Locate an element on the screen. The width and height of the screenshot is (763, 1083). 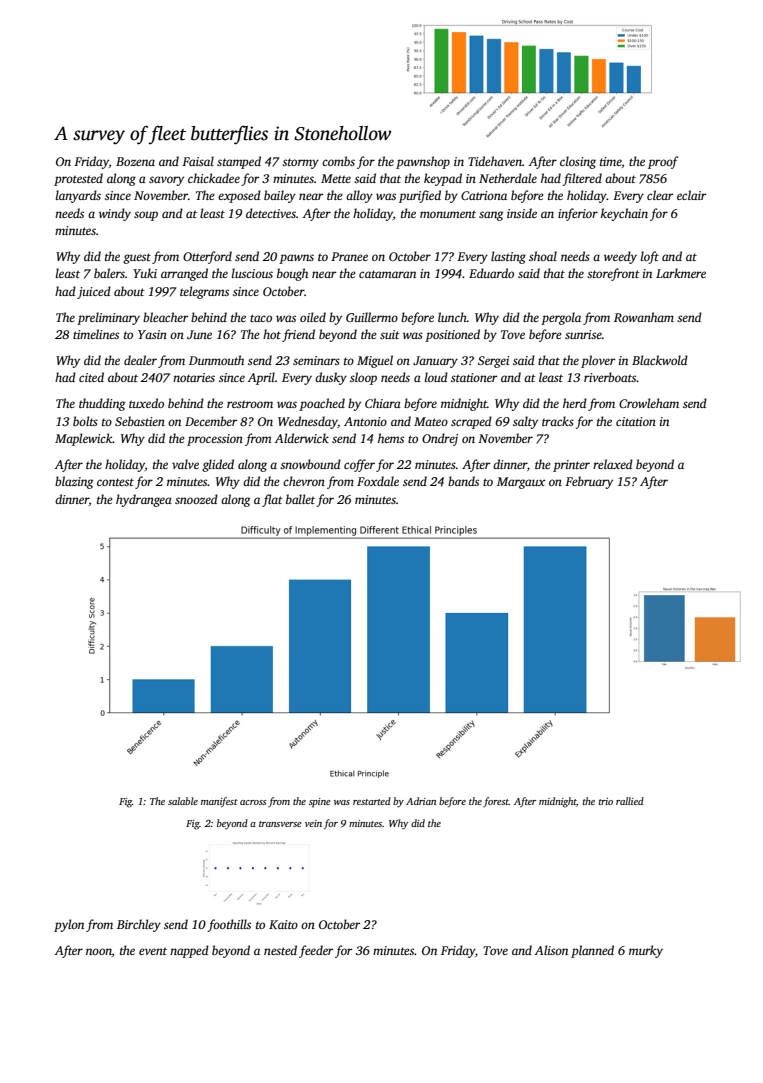
manifest is located at coordinates (219, 802).
